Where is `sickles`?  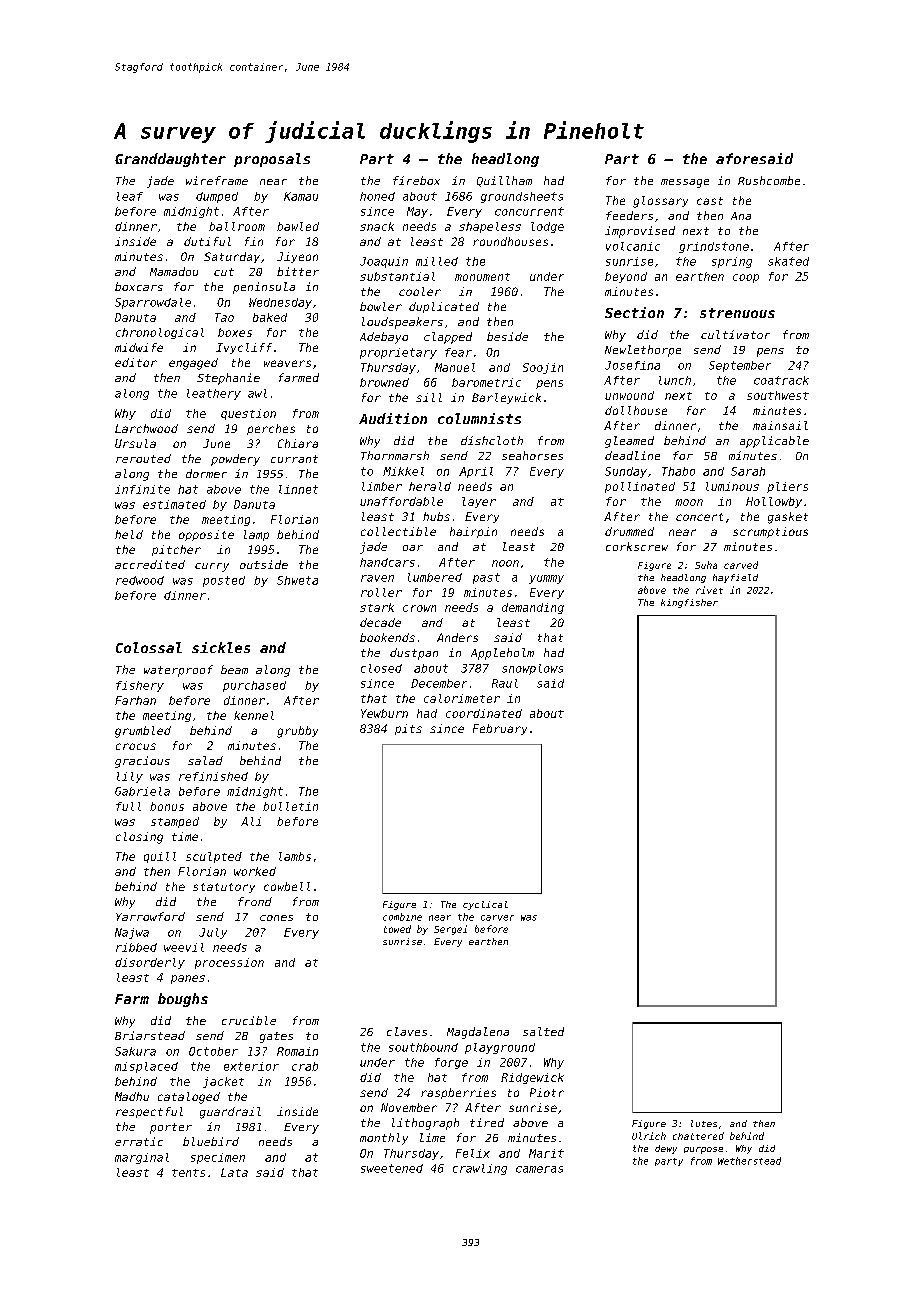 sickles is located at coordinates (221, 647).
